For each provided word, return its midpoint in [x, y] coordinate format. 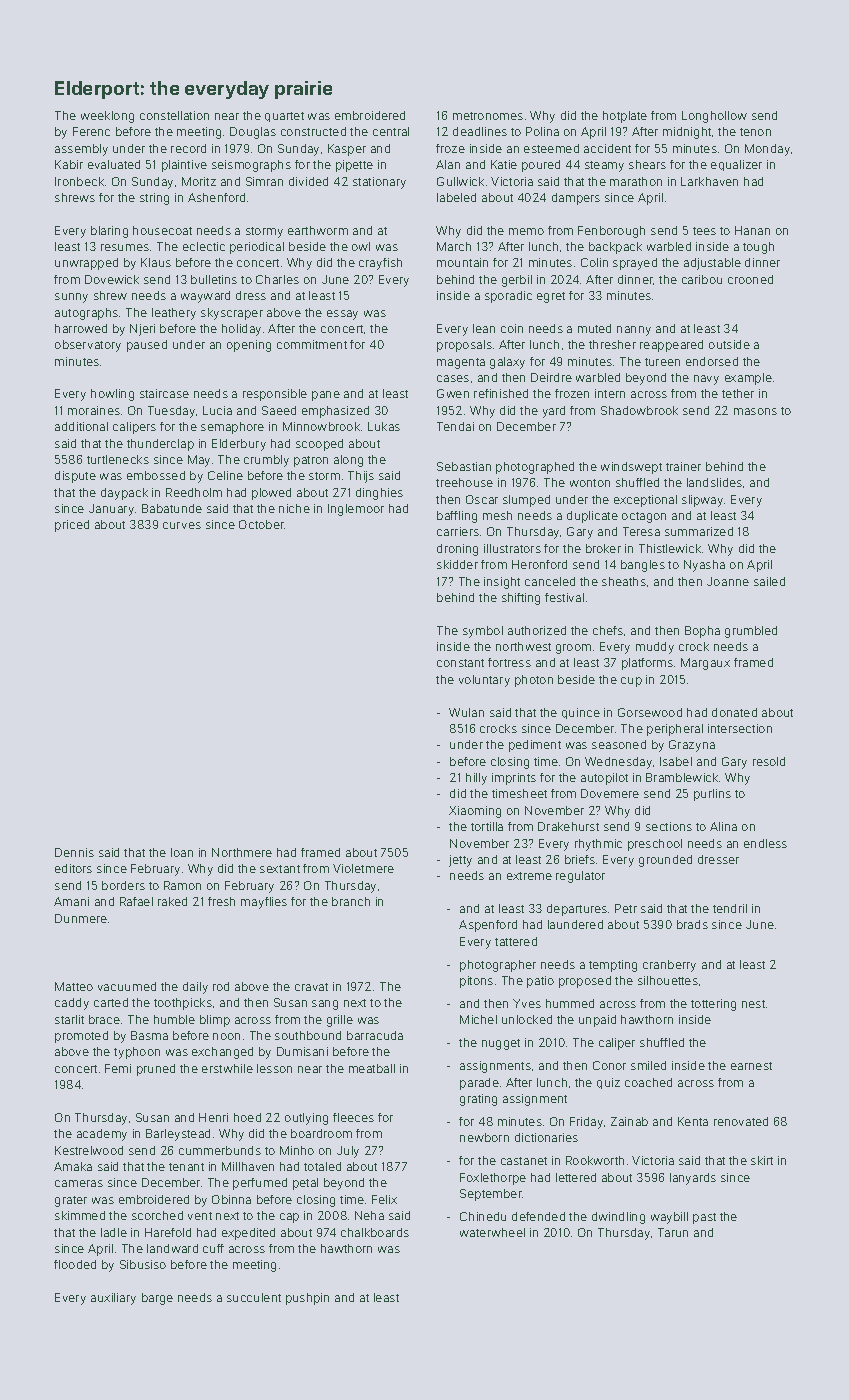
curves [182, 525]
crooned [750, 279]
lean [484, 328]
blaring [109, 232]
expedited [248, 1234]
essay [342, 315]
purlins [712, 795]
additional [81, 426]
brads [692, 924]
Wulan [466, 712]
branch [351, 901]
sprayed [635, 264]
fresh [221, 901]
